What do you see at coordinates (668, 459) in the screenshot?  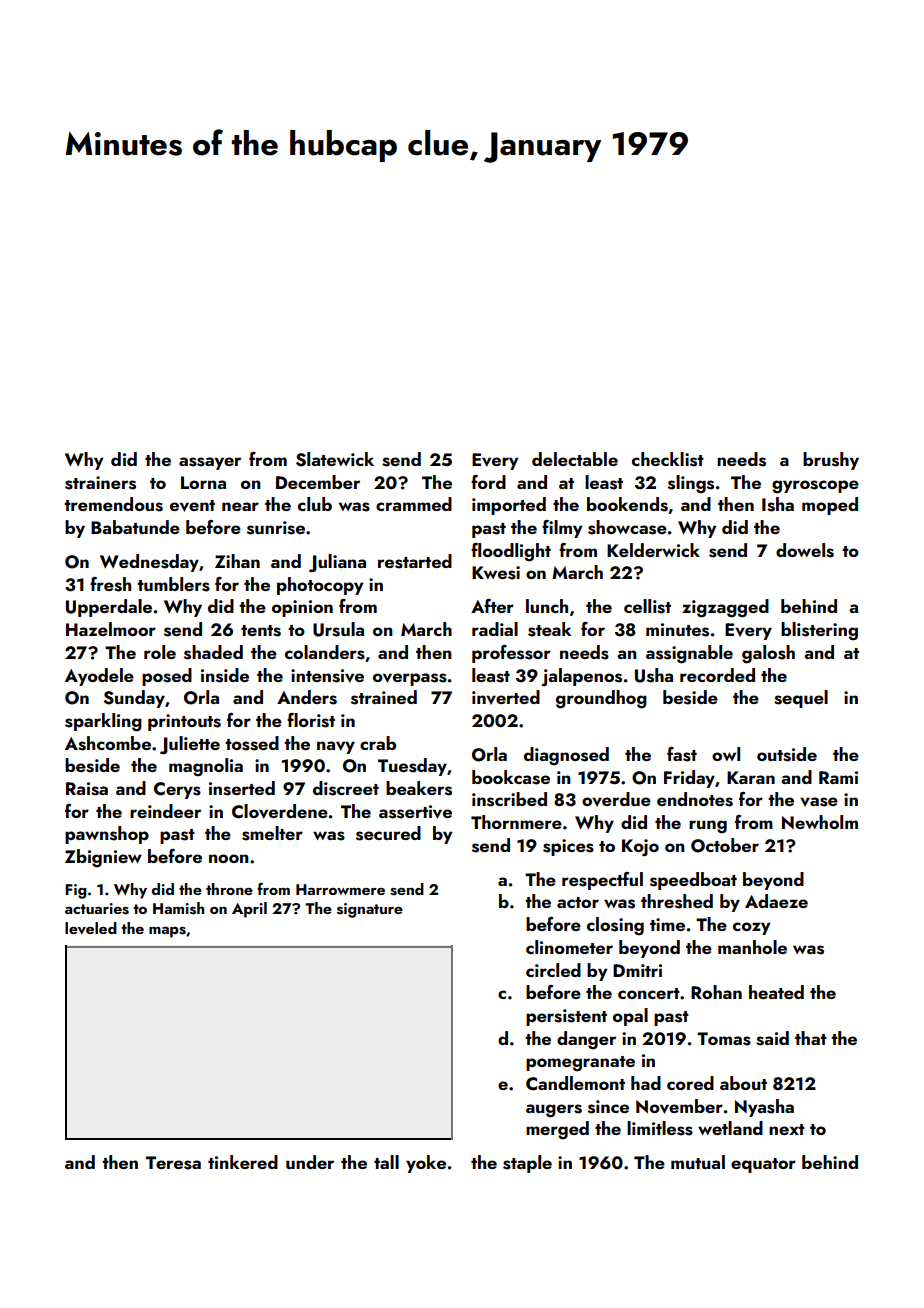 I see `checklist` at bounding box center [668, 459].
